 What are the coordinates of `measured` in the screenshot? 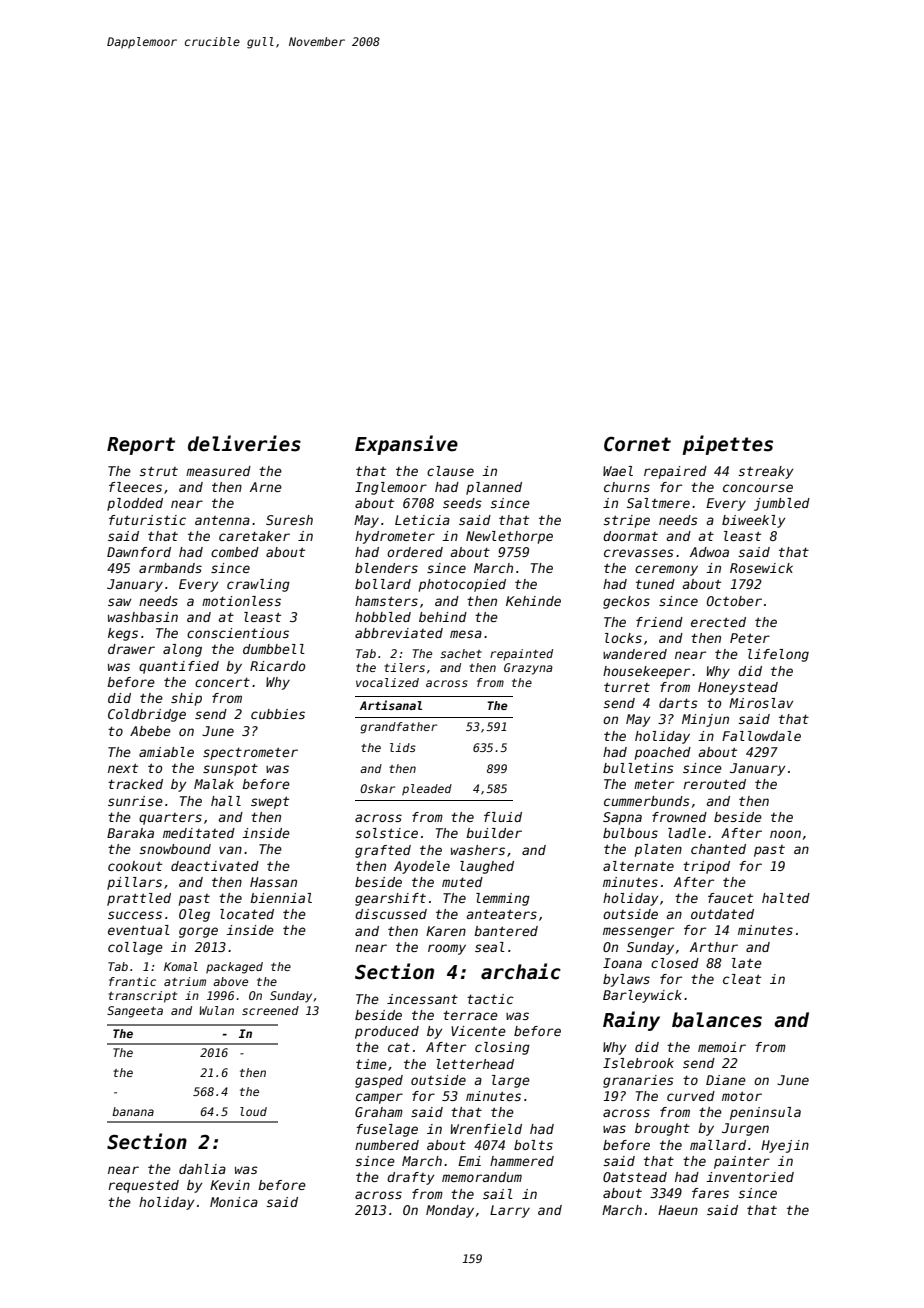 It's located at (218, 471).
